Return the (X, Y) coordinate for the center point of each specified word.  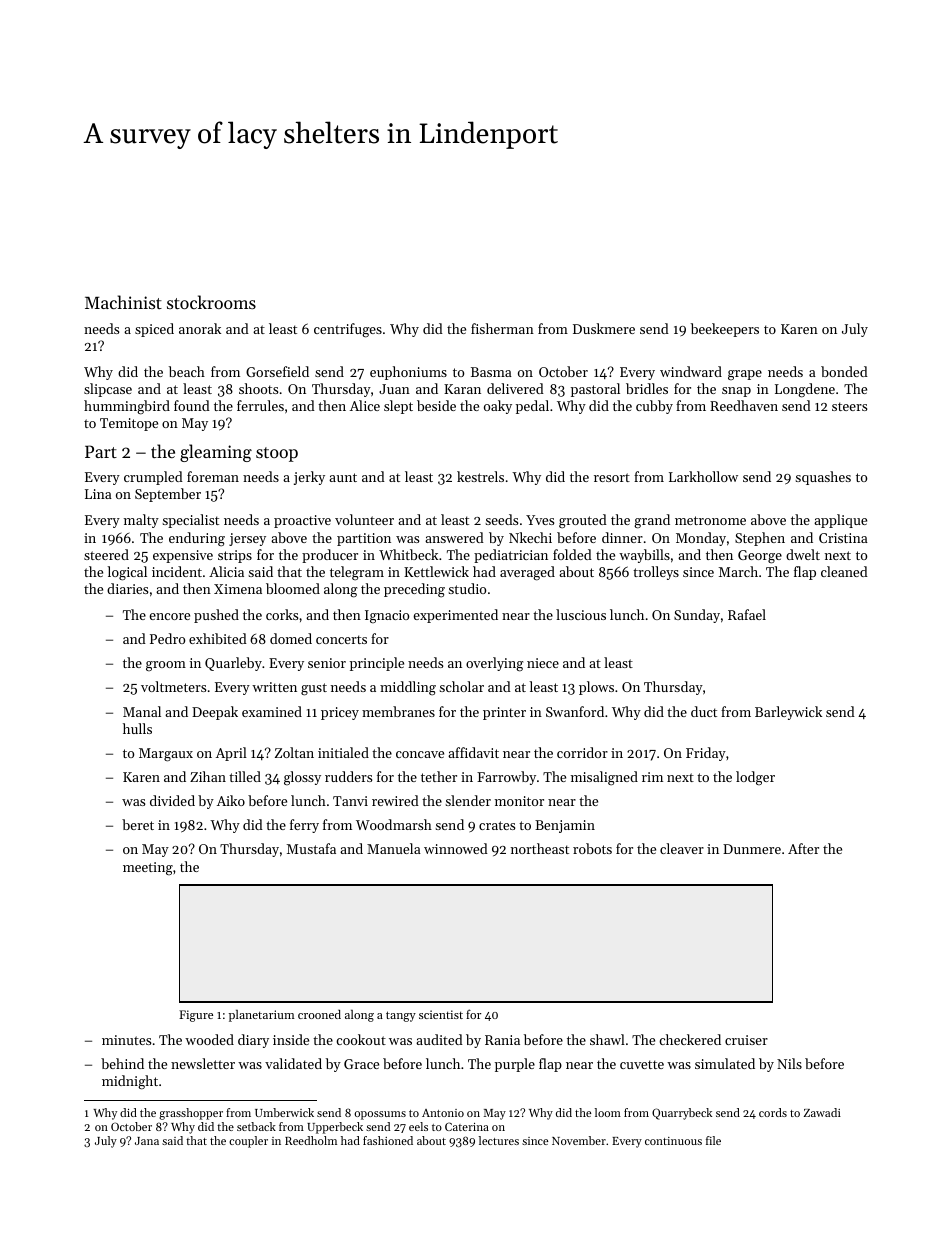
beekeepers (725, 330)
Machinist (123, 302)
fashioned (388, 1140)
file (713, 1140)
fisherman (502, 328)
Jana (147, 1141)
